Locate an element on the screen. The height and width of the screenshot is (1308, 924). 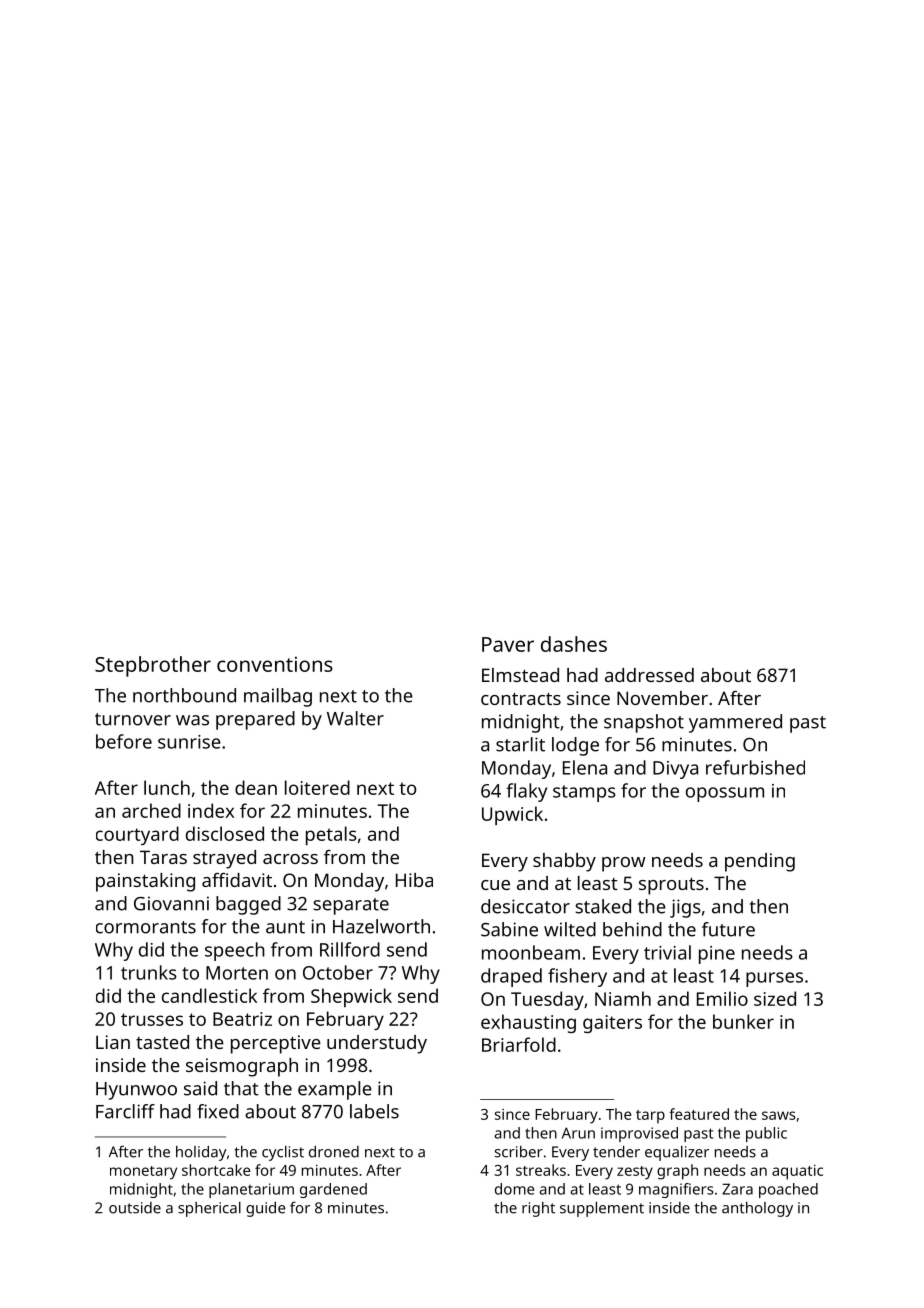
trivial is located at coordinates (667, 952).
